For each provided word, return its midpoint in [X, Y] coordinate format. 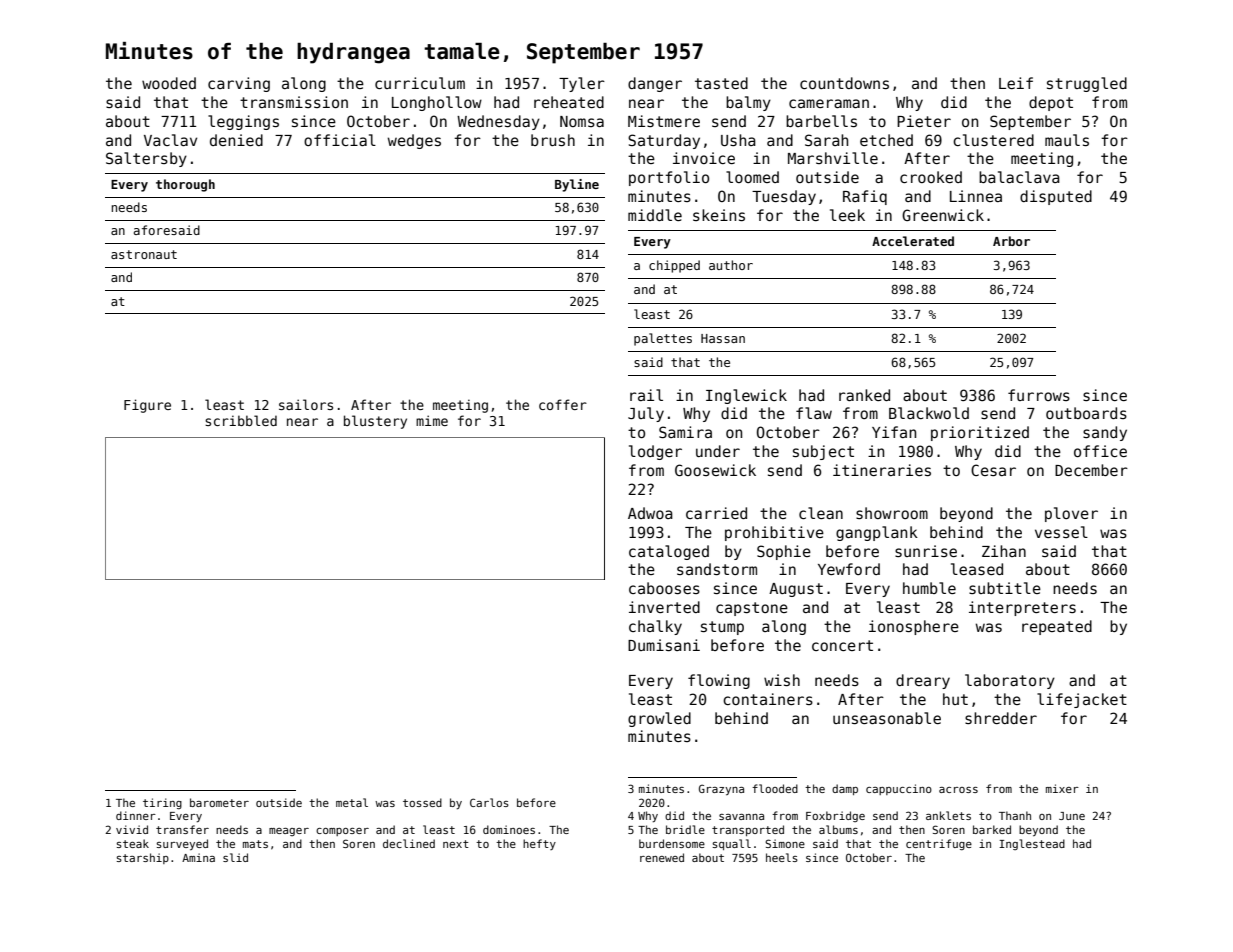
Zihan [1004, 551]
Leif [1016, 83]
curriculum [420, 83]
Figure [147, 406]
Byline [577, 185]
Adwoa [650, 513]
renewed [662, 857]
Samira [685, 432]
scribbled [241, 420]
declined [409, 843]
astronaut [144, 254]
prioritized [980, 433]
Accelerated [913, 241]
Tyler [582, 84]
